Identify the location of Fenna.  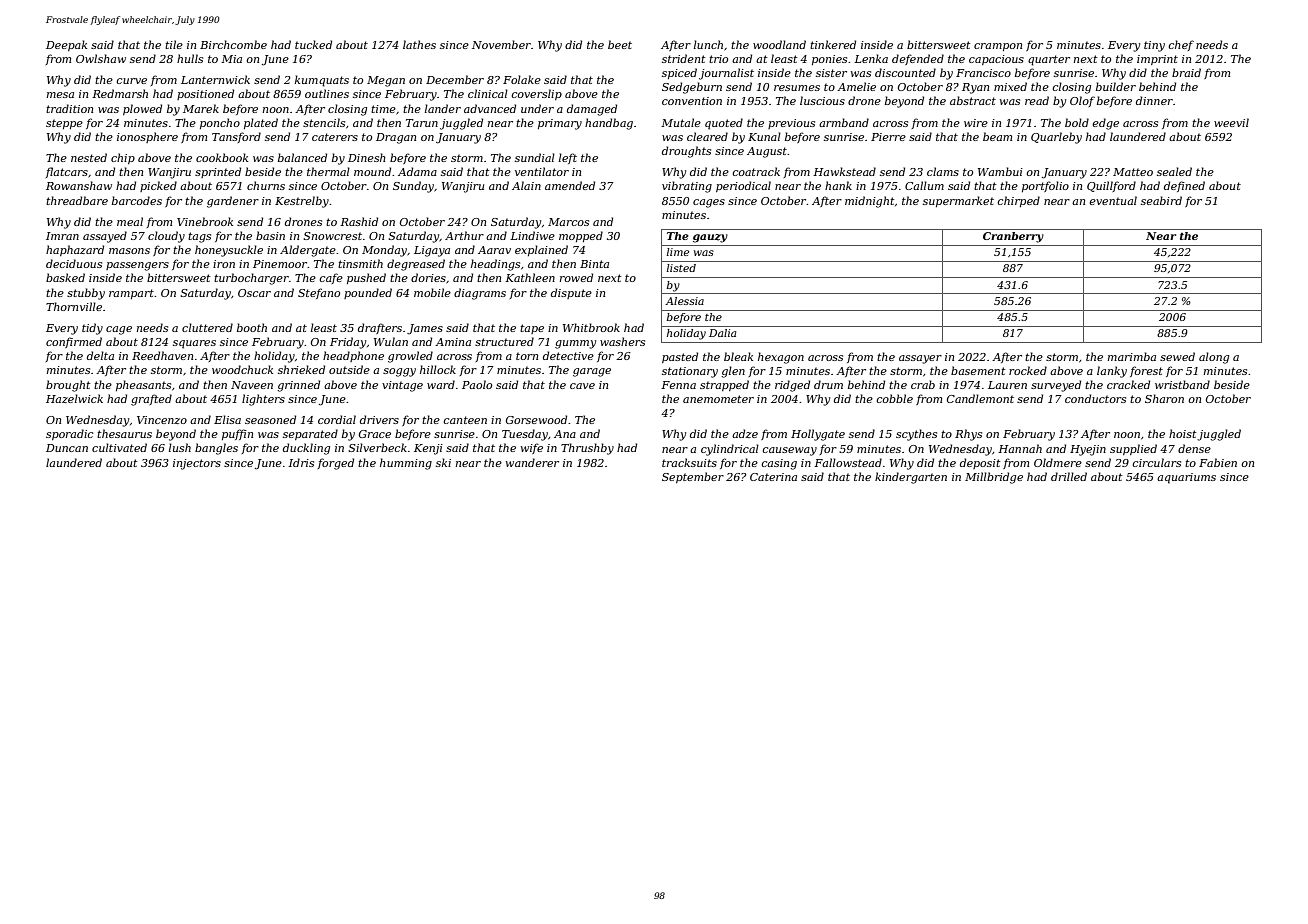
(678, 385).
